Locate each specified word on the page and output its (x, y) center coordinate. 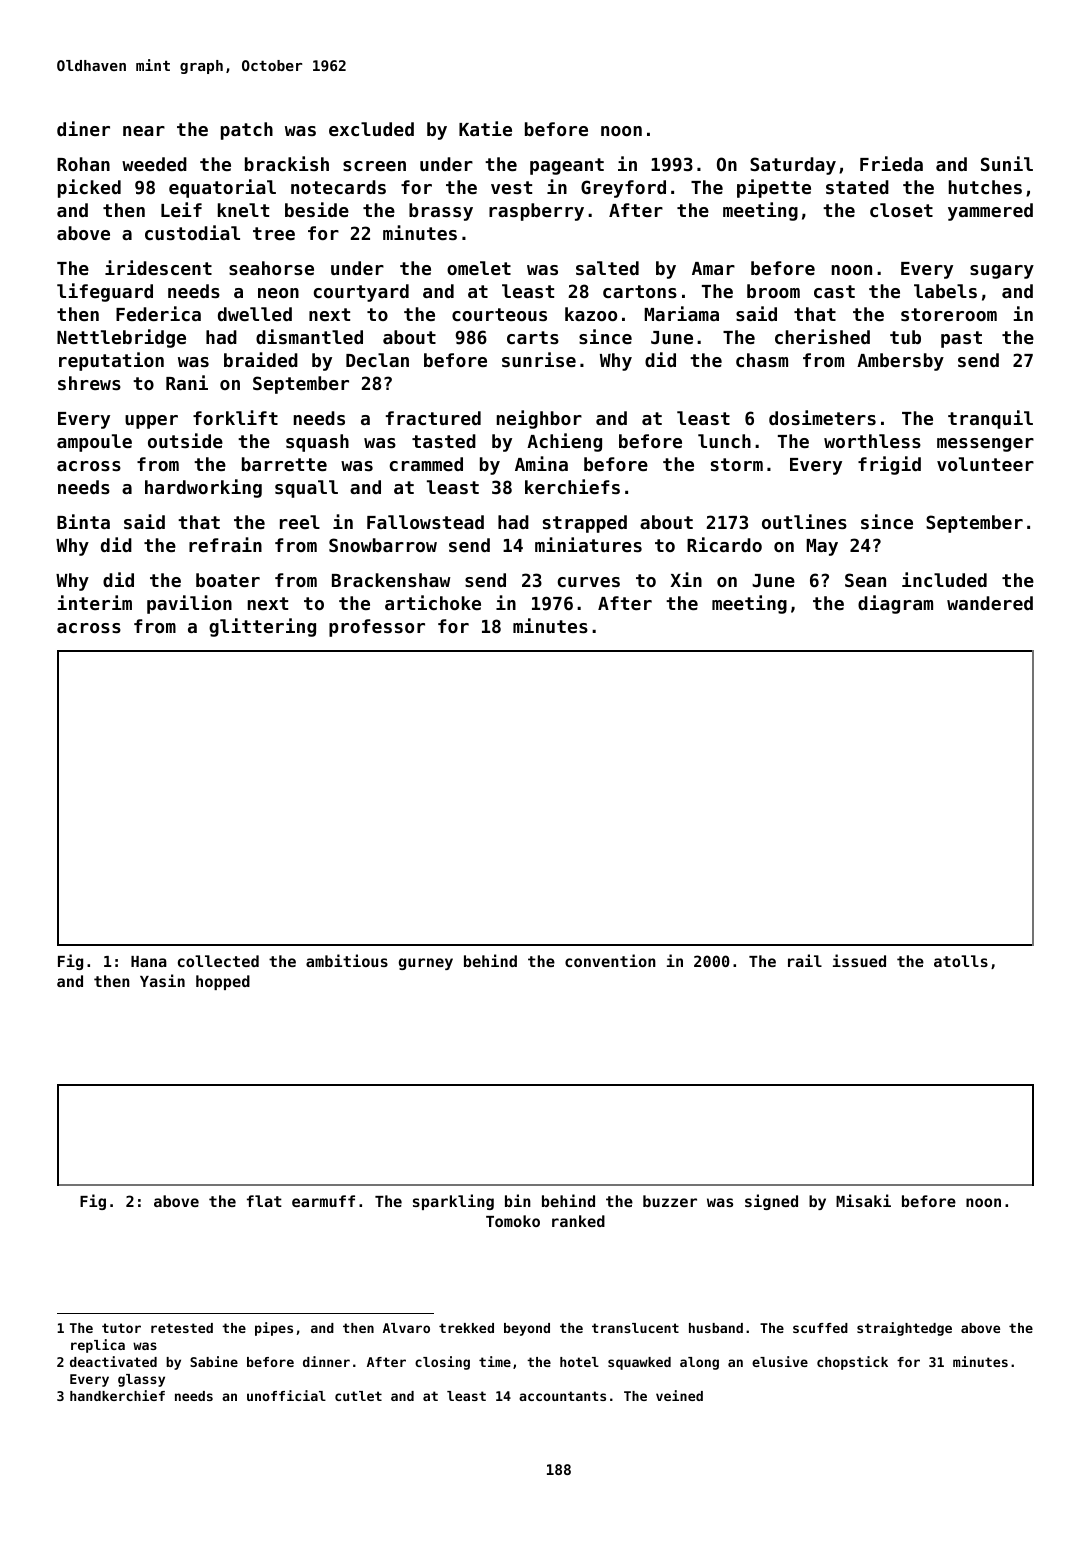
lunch (724, 441)
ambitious (347, 960)
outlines (804, 521)
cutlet (358, 1396)
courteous (499, 314)
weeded (154, 164)
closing (442, 1363)
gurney (426, 964)
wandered (990, 603)
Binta (83, 521)
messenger (985, 445)
